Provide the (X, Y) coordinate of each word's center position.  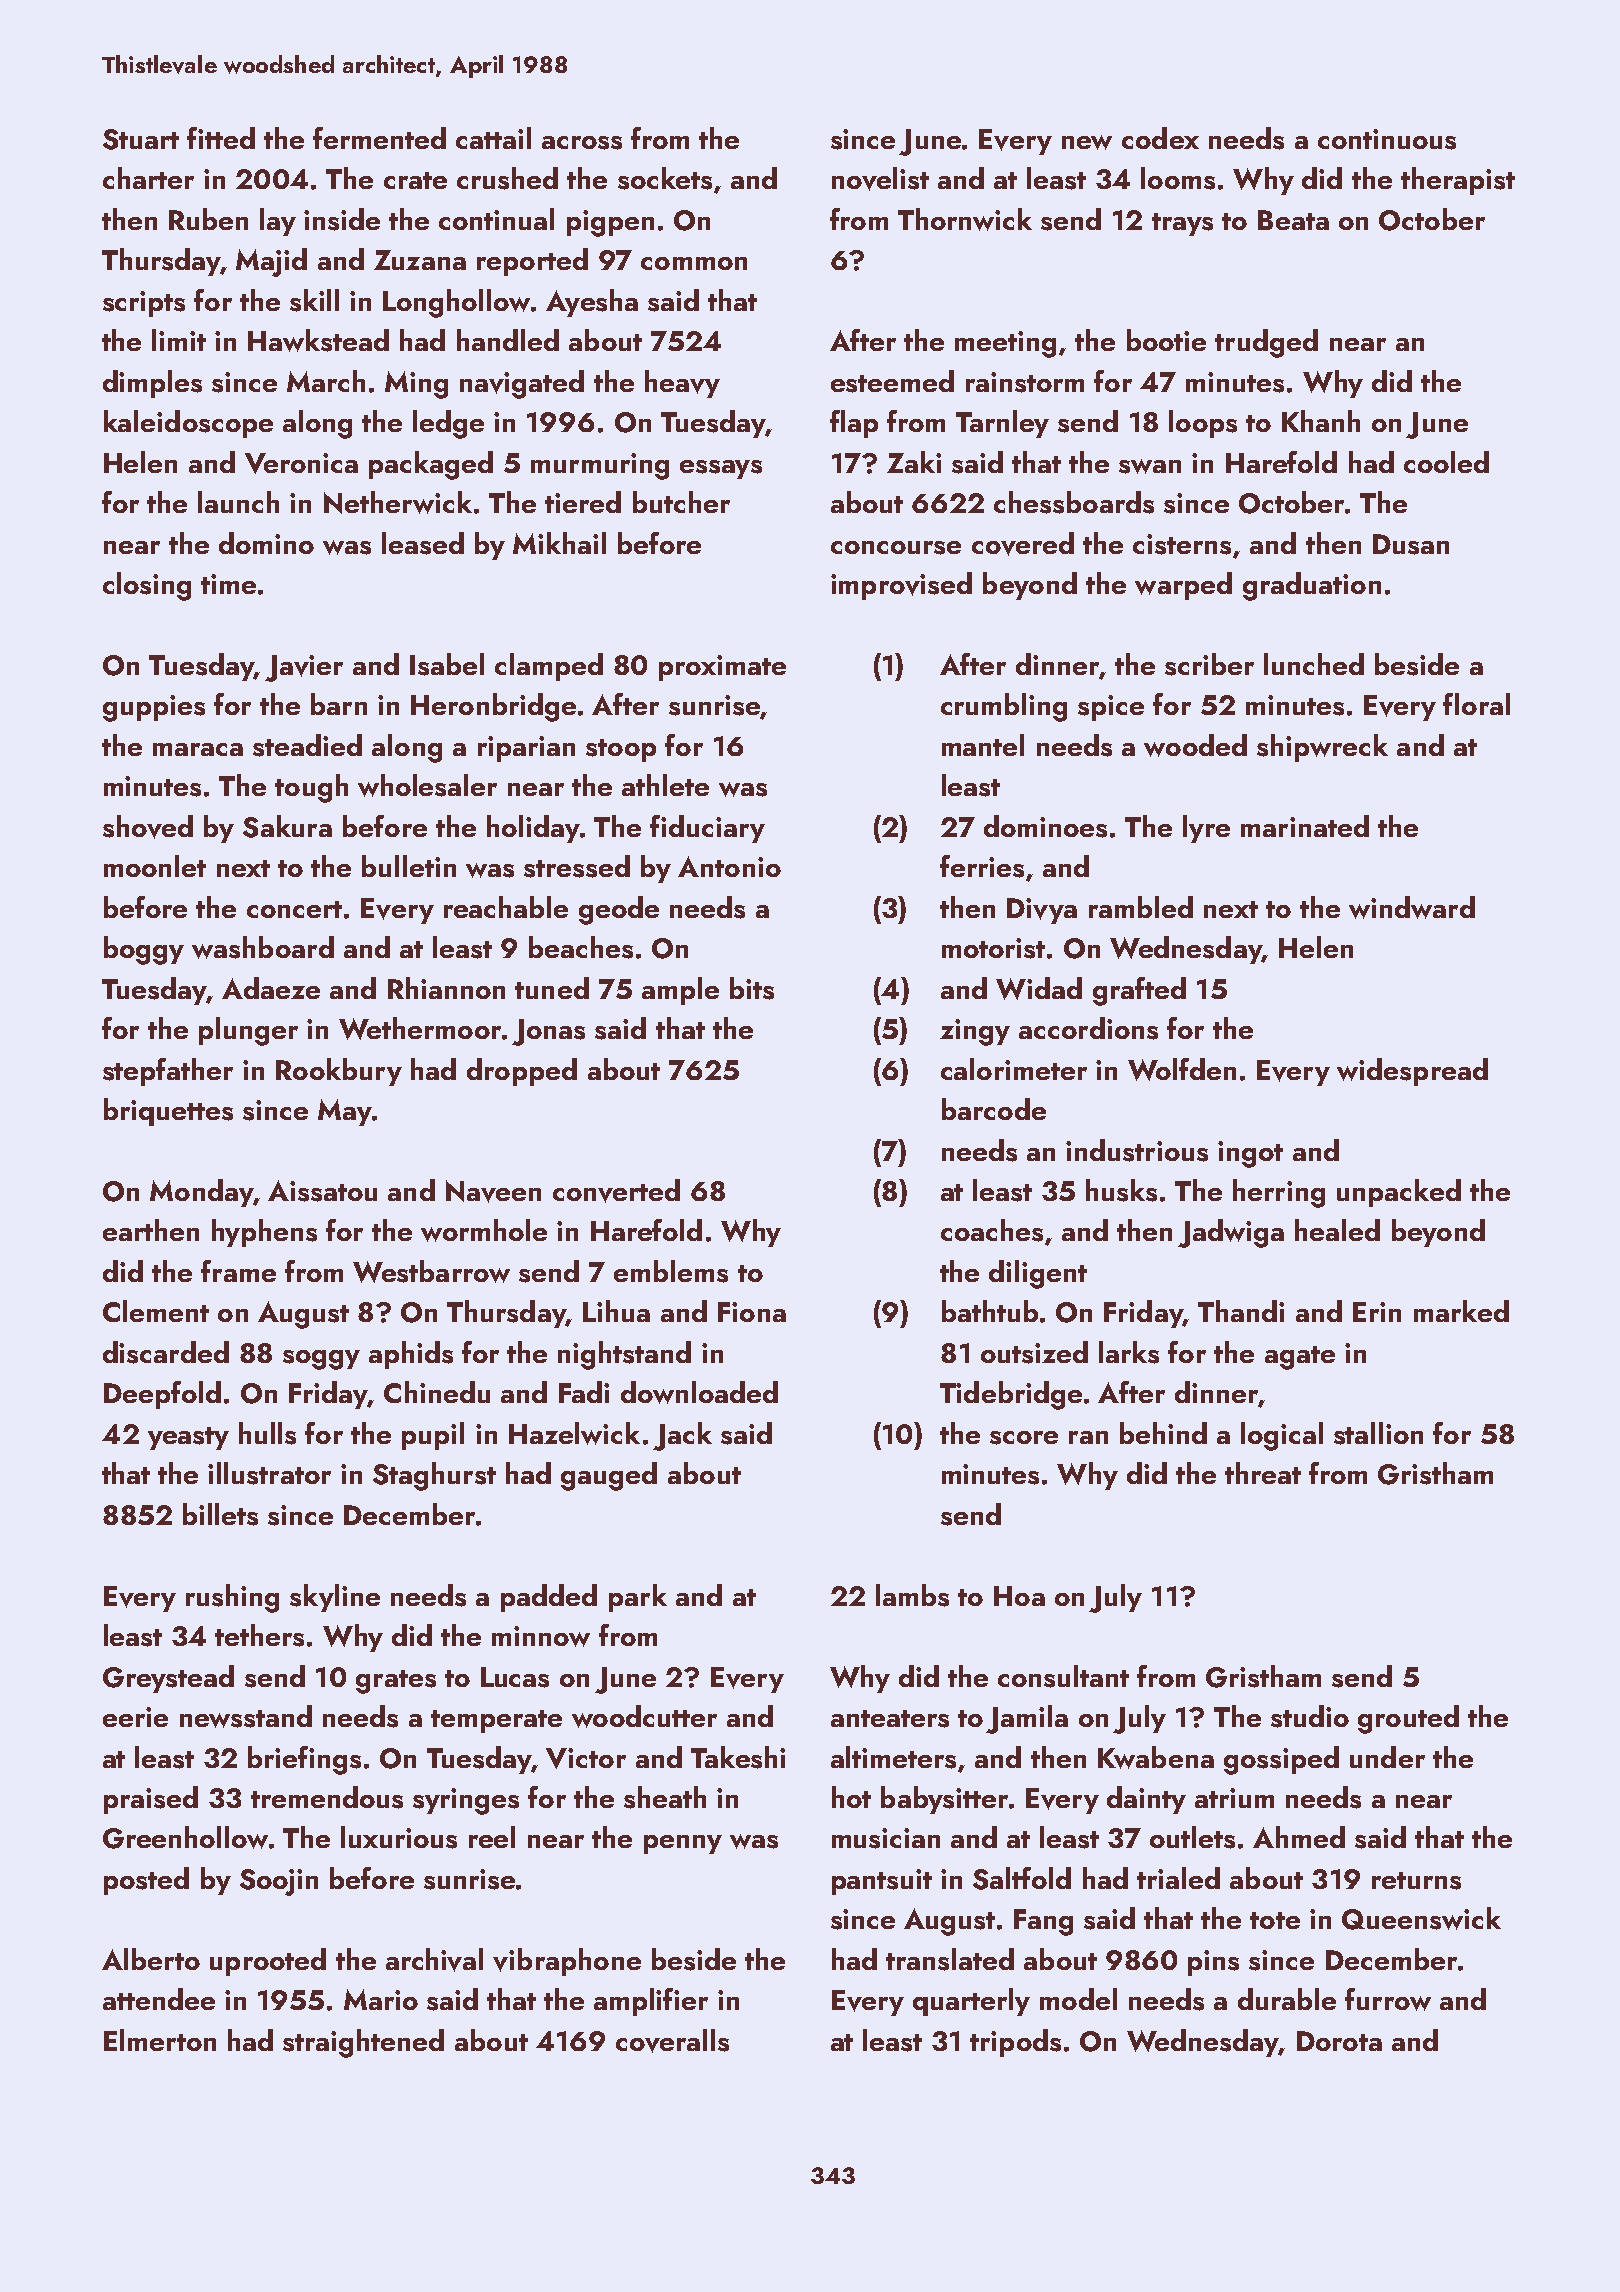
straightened (363, 2043)
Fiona (752, 1312)
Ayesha (592, 303)
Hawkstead (318, 340)
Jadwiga (1231, 1233)
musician (886, 1838)
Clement (156, 1311)
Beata (1293, 220)
